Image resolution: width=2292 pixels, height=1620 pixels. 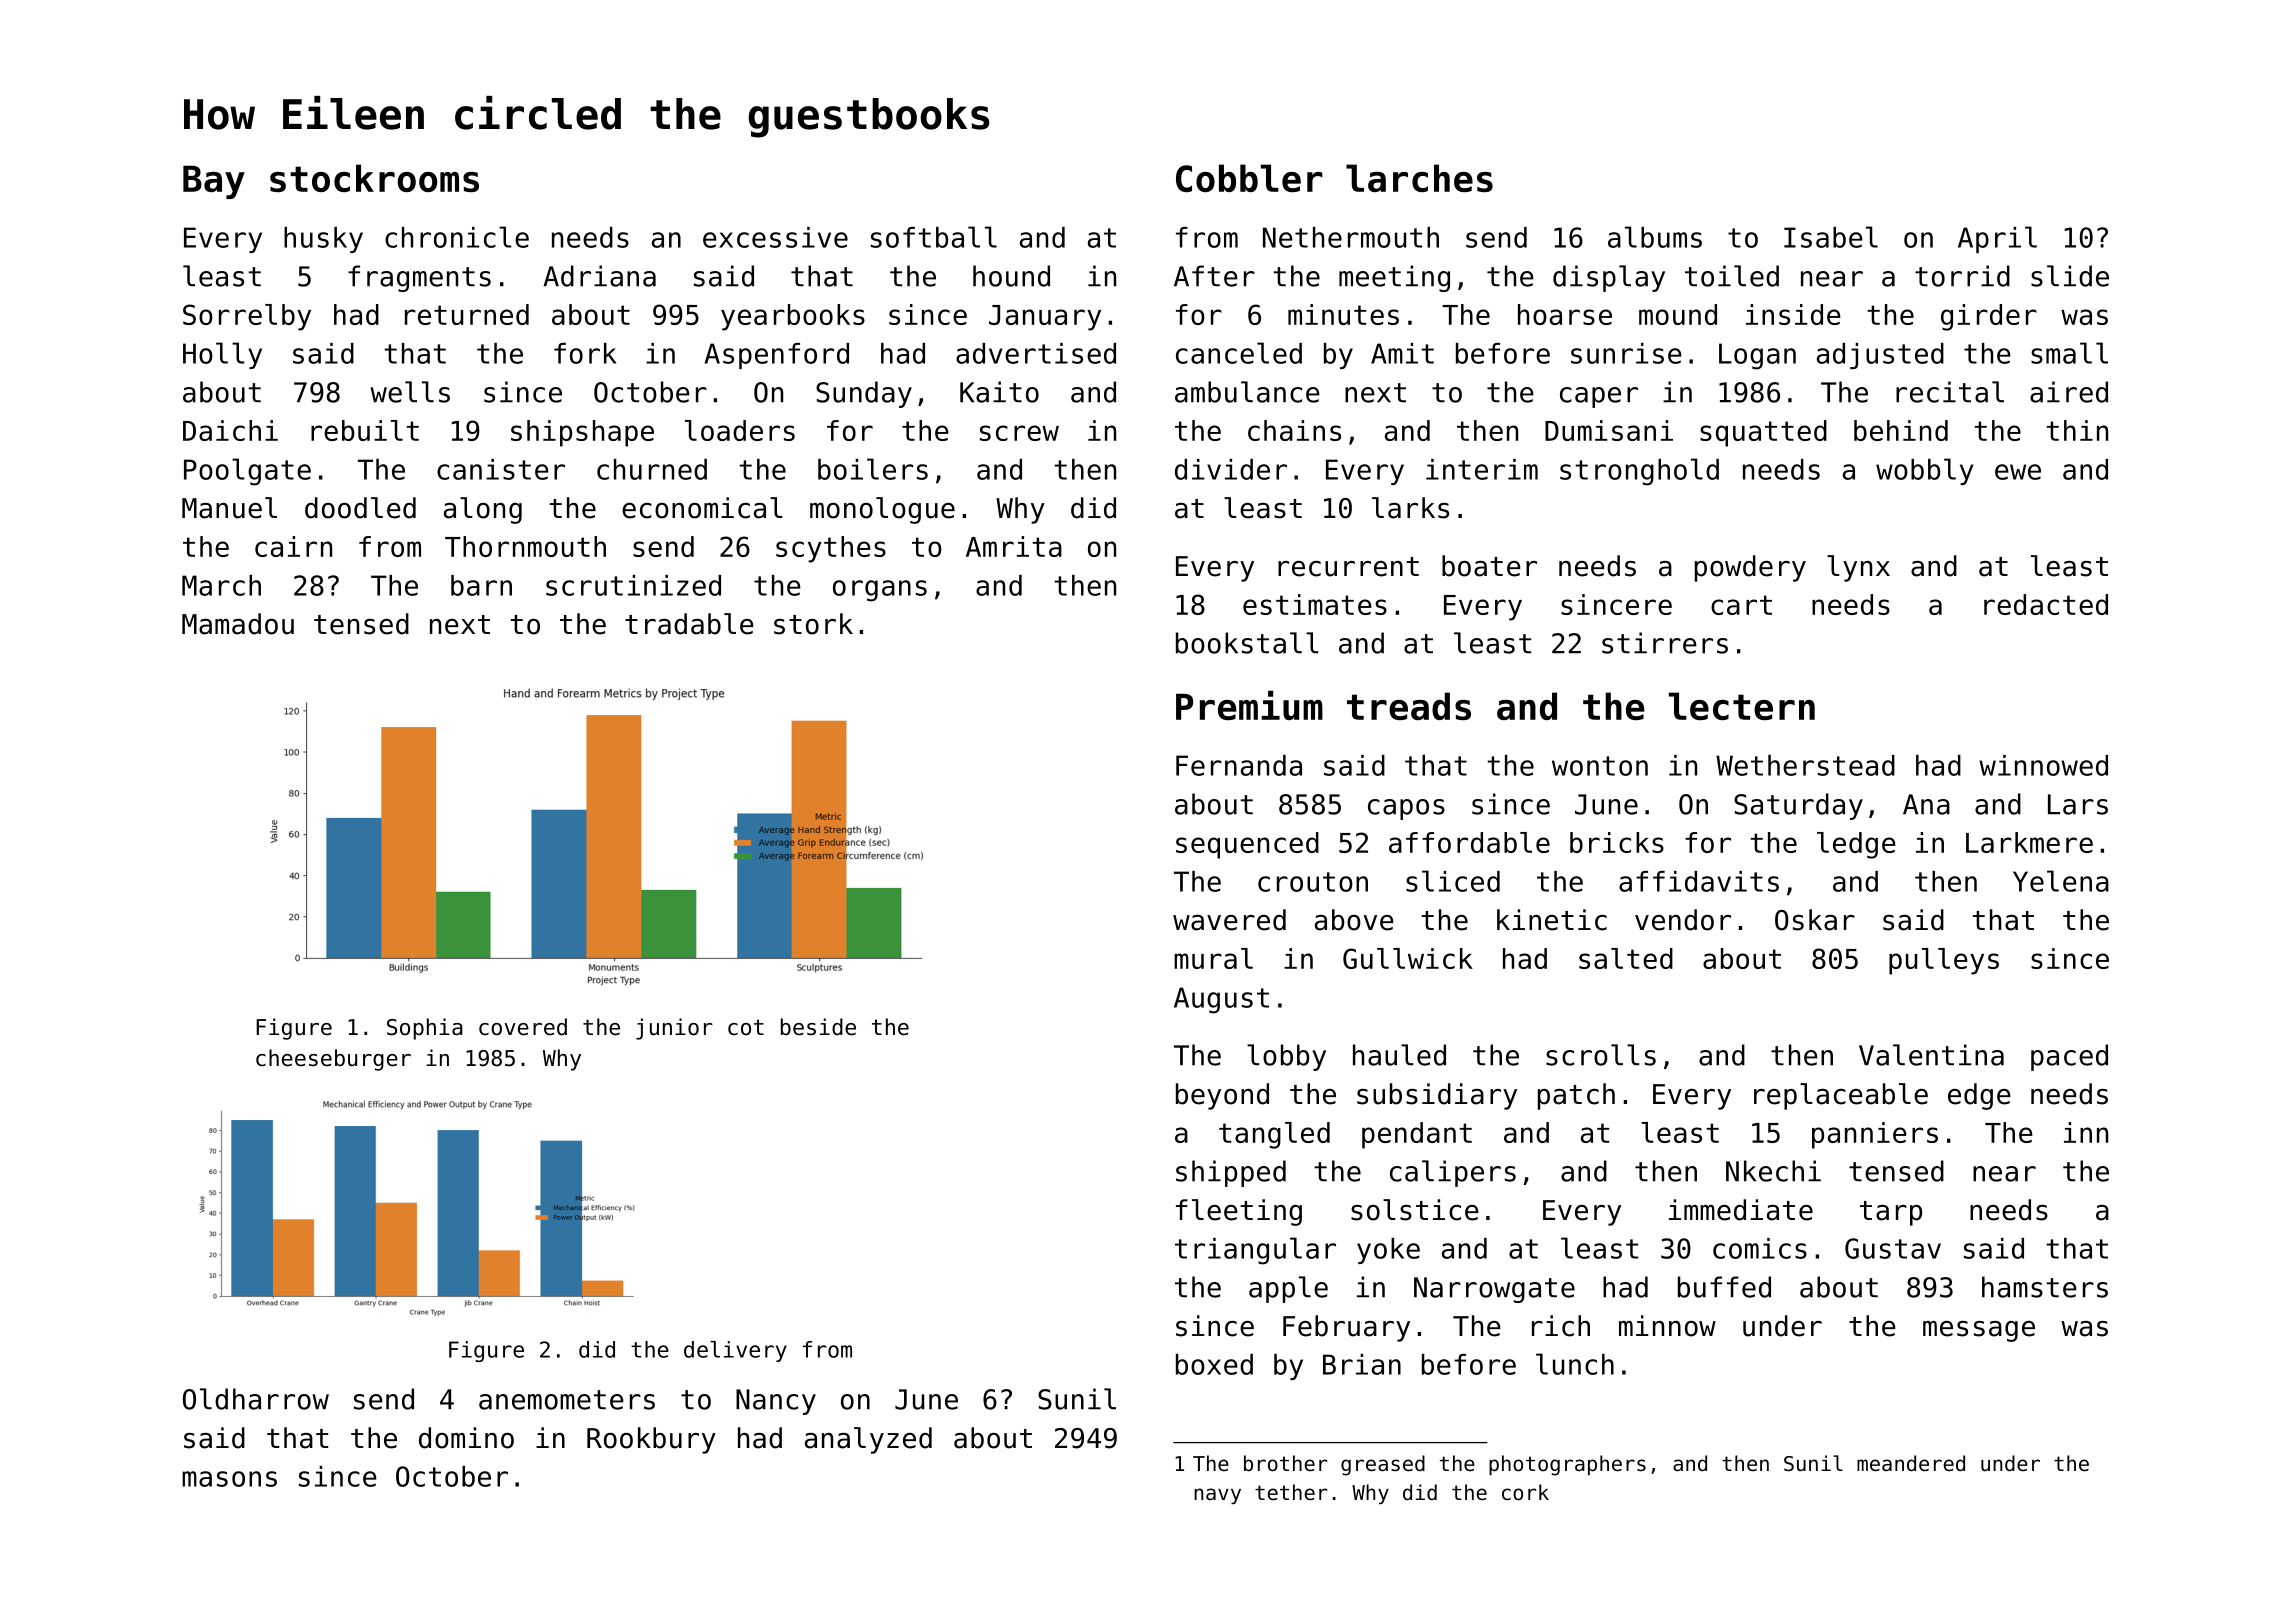 What do you see at coordinates (1249, 178) in the screenshot?
I see `Cobbler` at bounding box center [1249, 178].
